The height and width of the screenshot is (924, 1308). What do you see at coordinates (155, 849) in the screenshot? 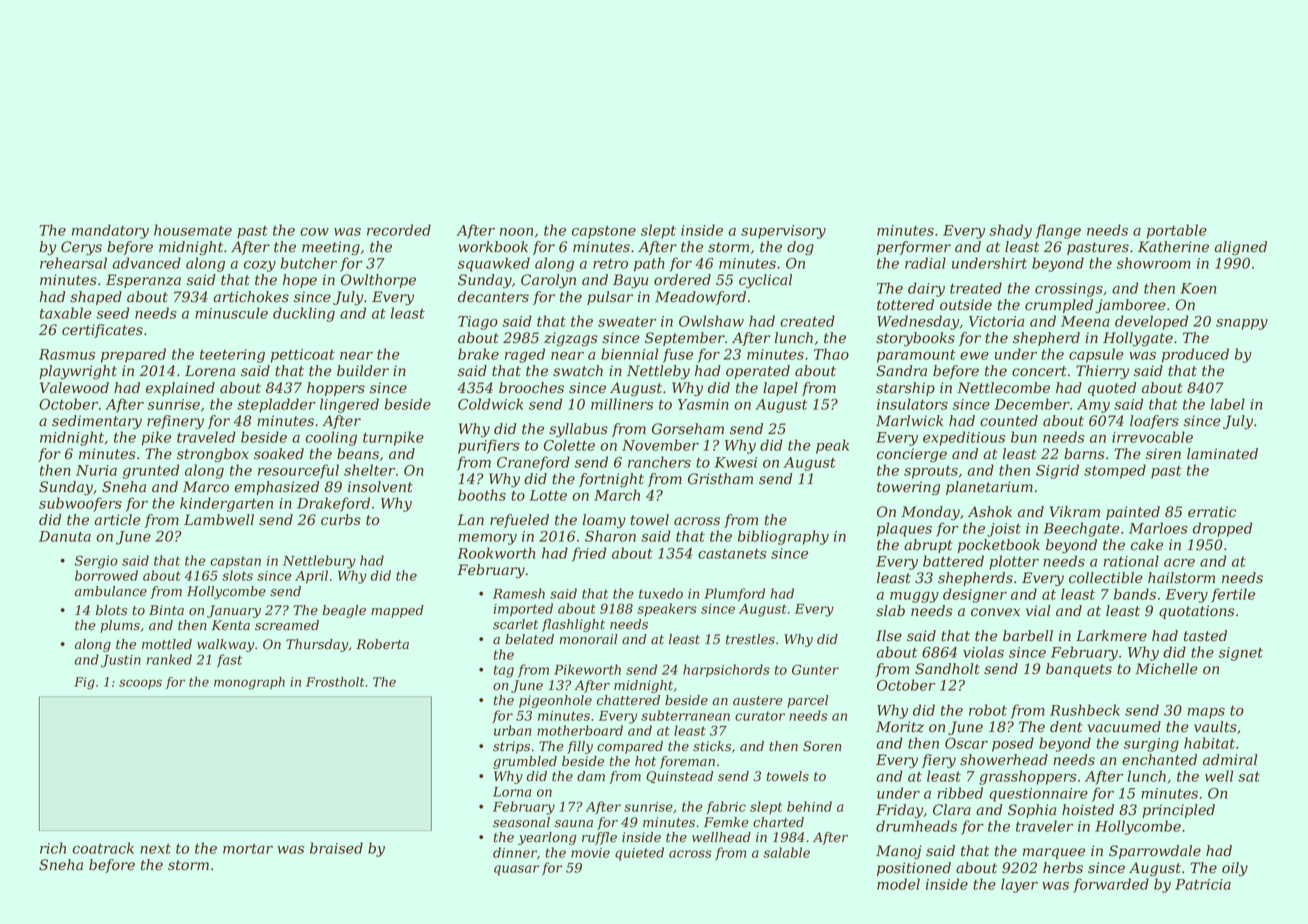
I see `next` at bounding box center [155, 849].
